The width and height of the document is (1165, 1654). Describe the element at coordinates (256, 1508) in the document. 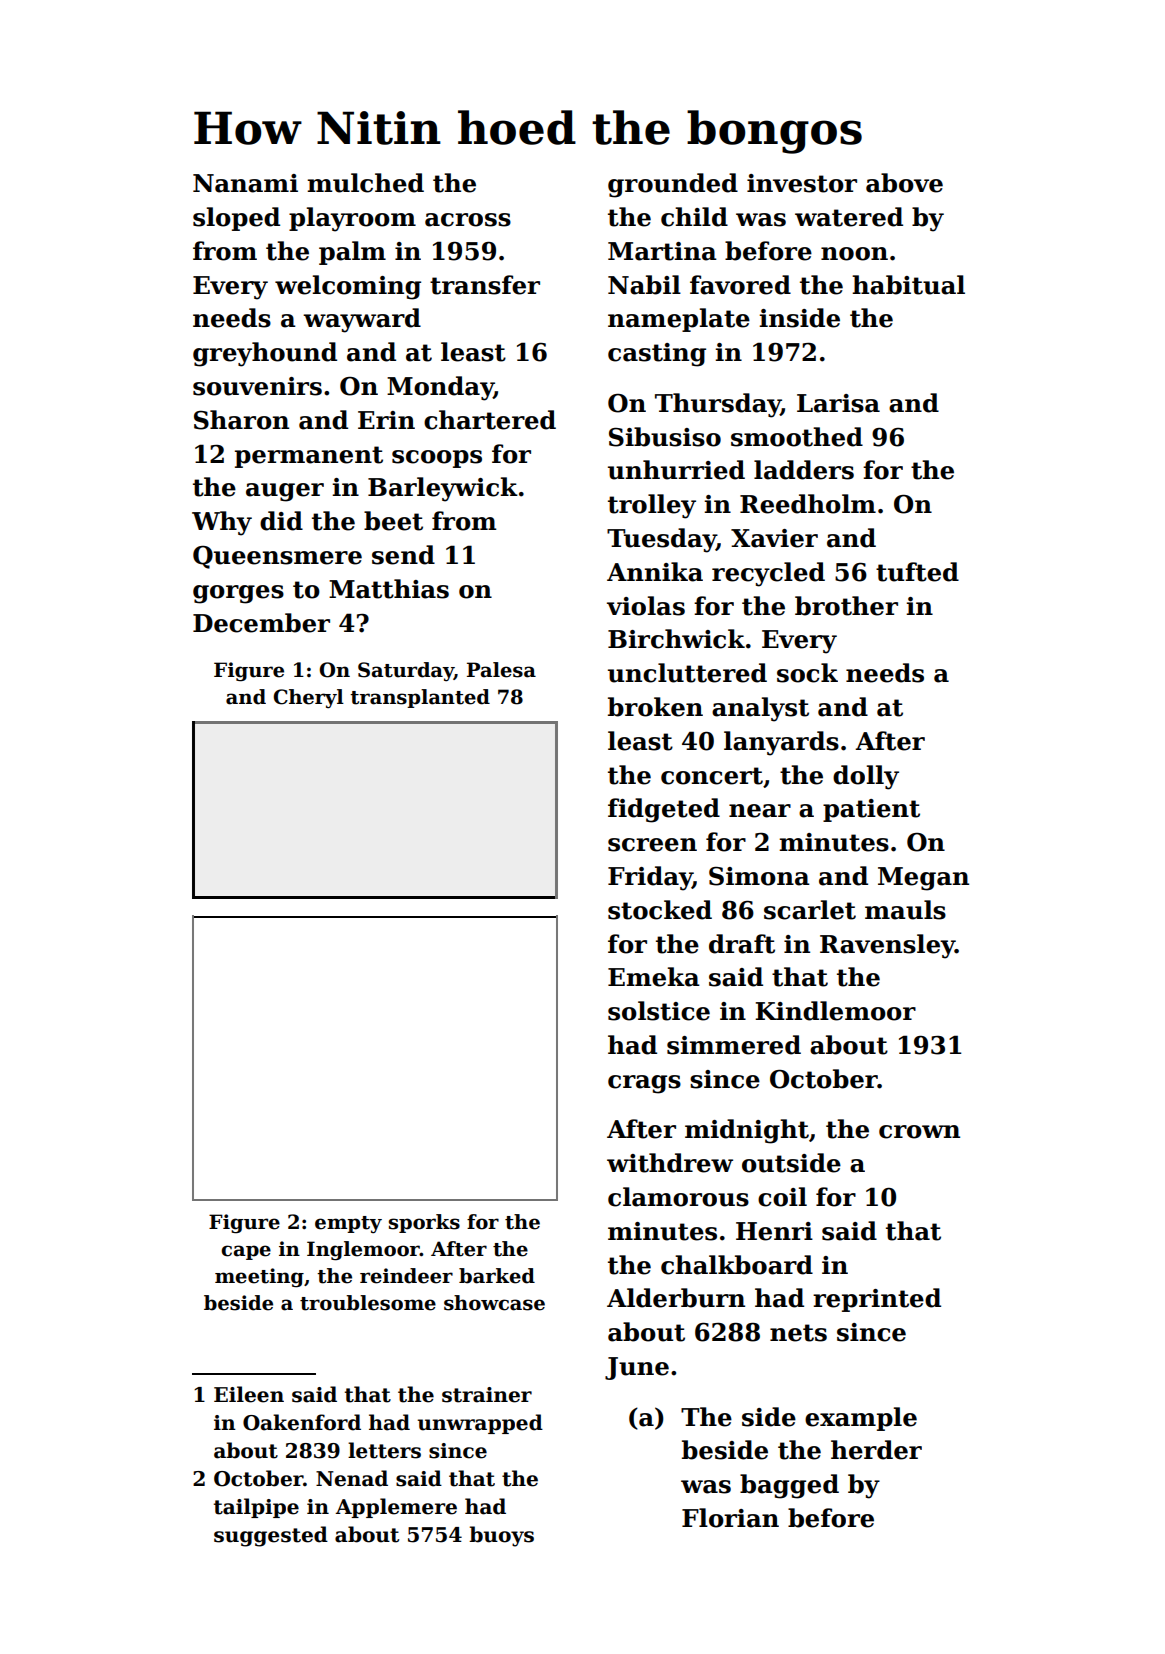

I see `tailpipe` at that location.
